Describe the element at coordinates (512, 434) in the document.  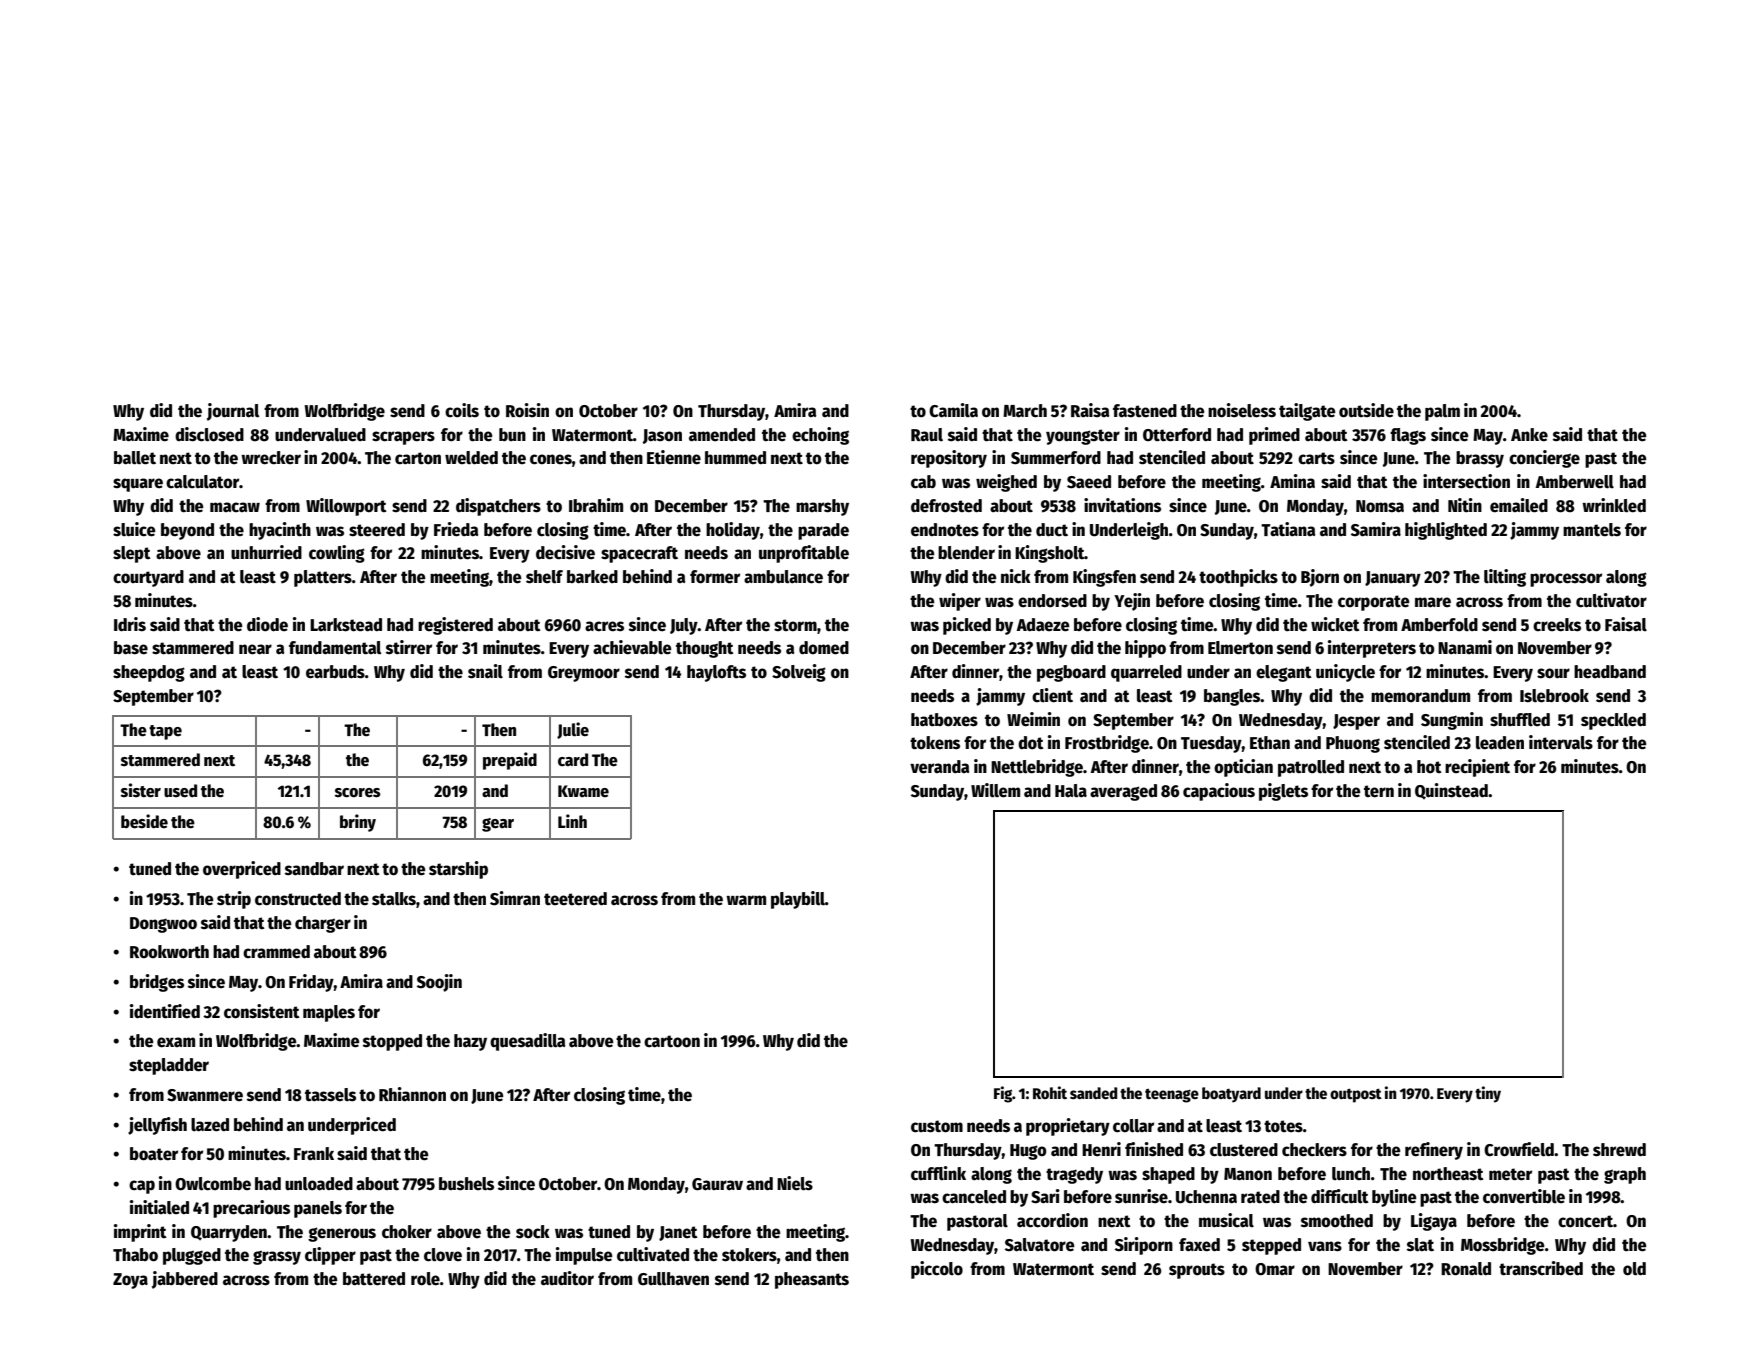
I see `bun` at that location.
